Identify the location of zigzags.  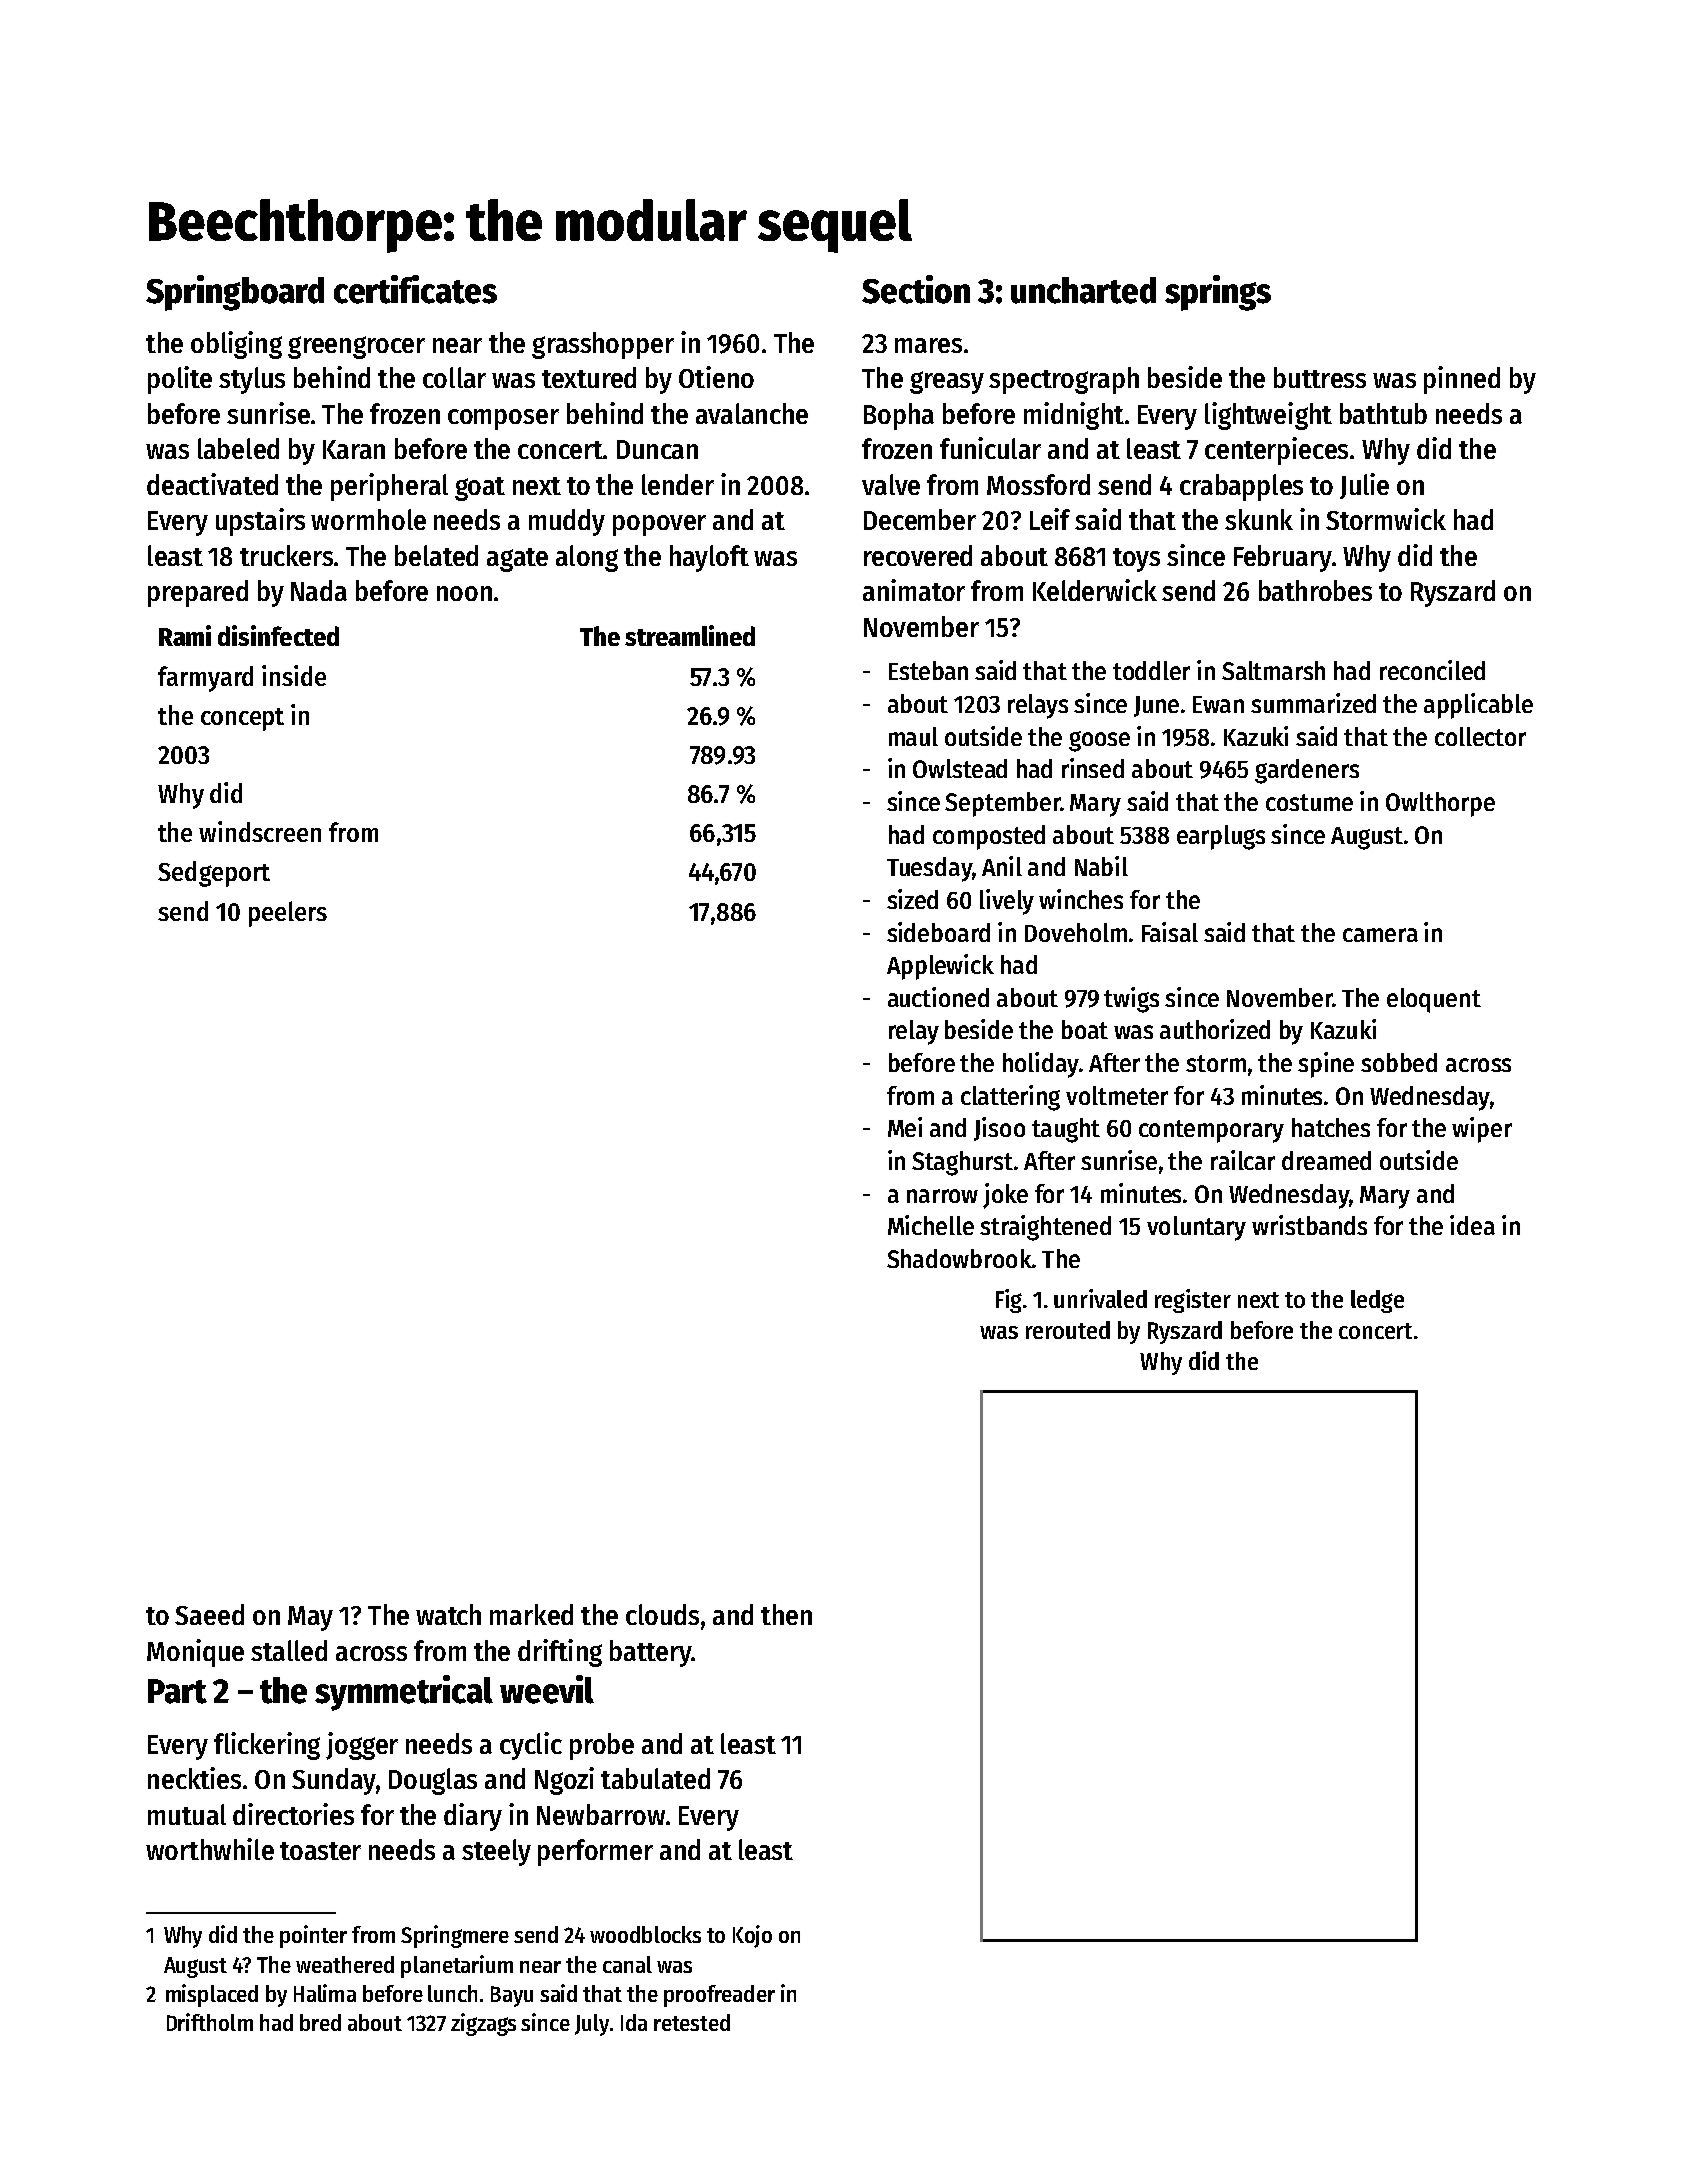
(483, 2024).
